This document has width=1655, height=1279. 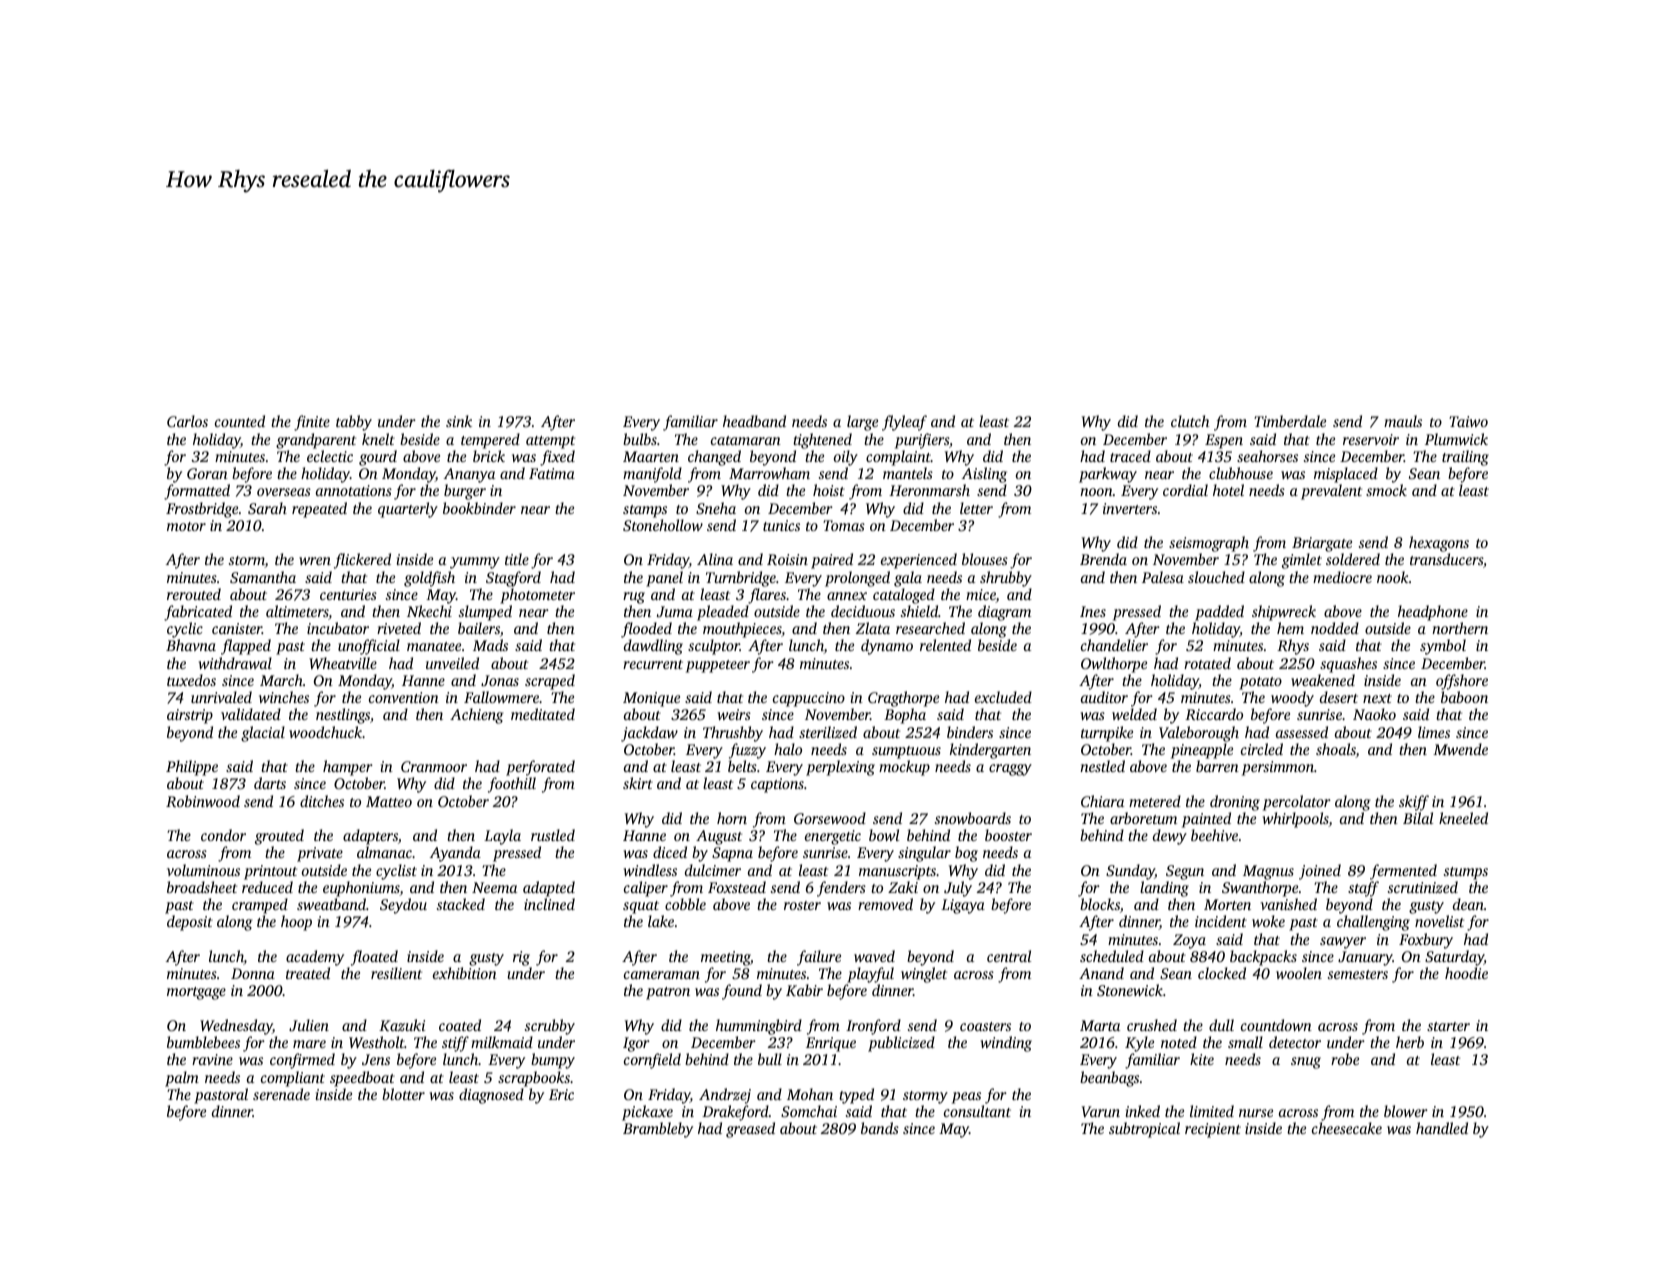 I want to click on Goran, so click(x=207, y=473).
